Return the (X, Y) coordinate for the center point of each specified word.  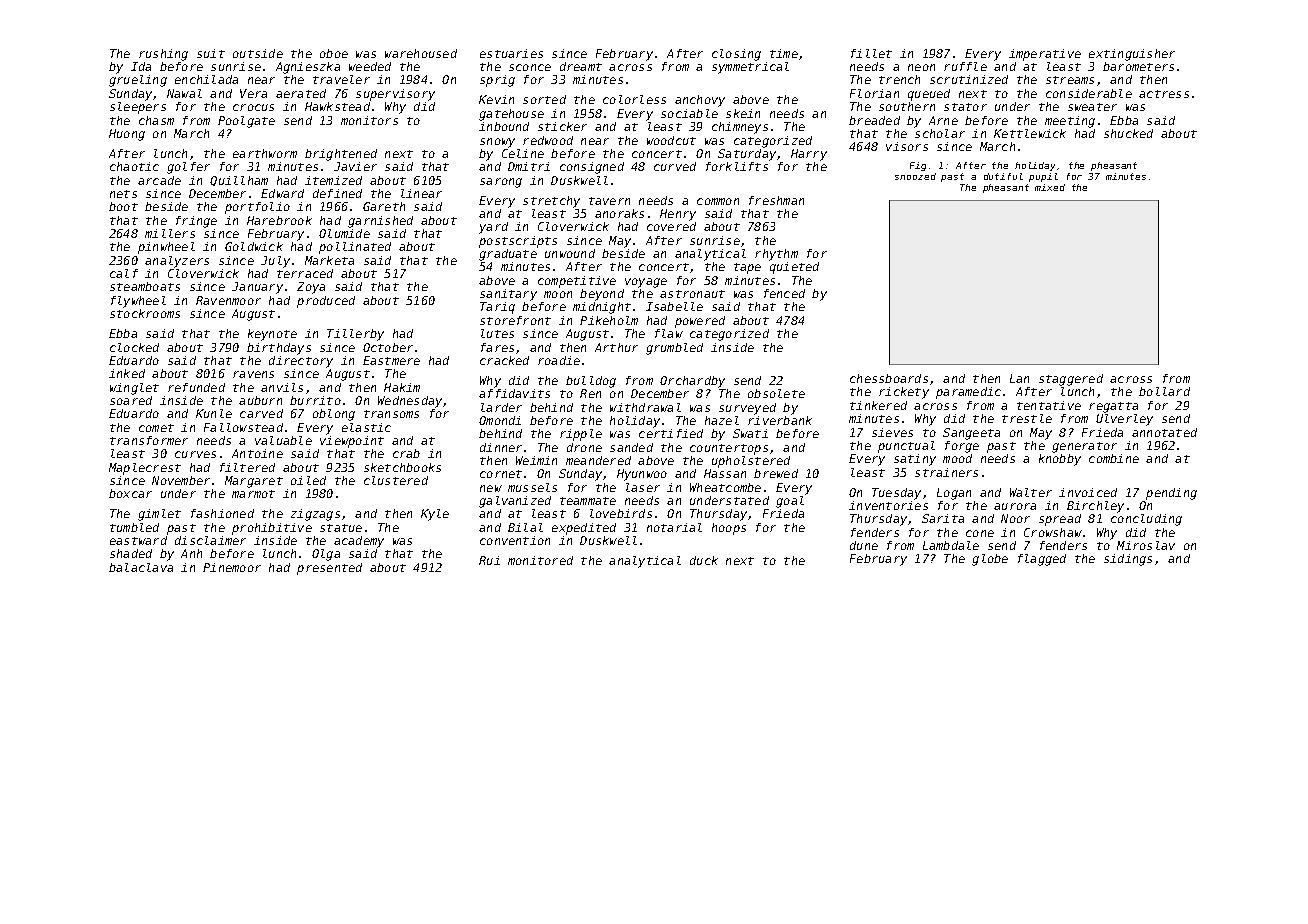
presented (329, 569)
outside (258, 53)
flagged (1042, 560)
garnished (380, 222)
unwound (570, 253)
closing (736, 55)
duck (704, 560)
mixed (1050, 187)
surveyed (747, 409)
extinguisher (1132, 55)
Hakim (402, 387)
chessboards (889, 378)
